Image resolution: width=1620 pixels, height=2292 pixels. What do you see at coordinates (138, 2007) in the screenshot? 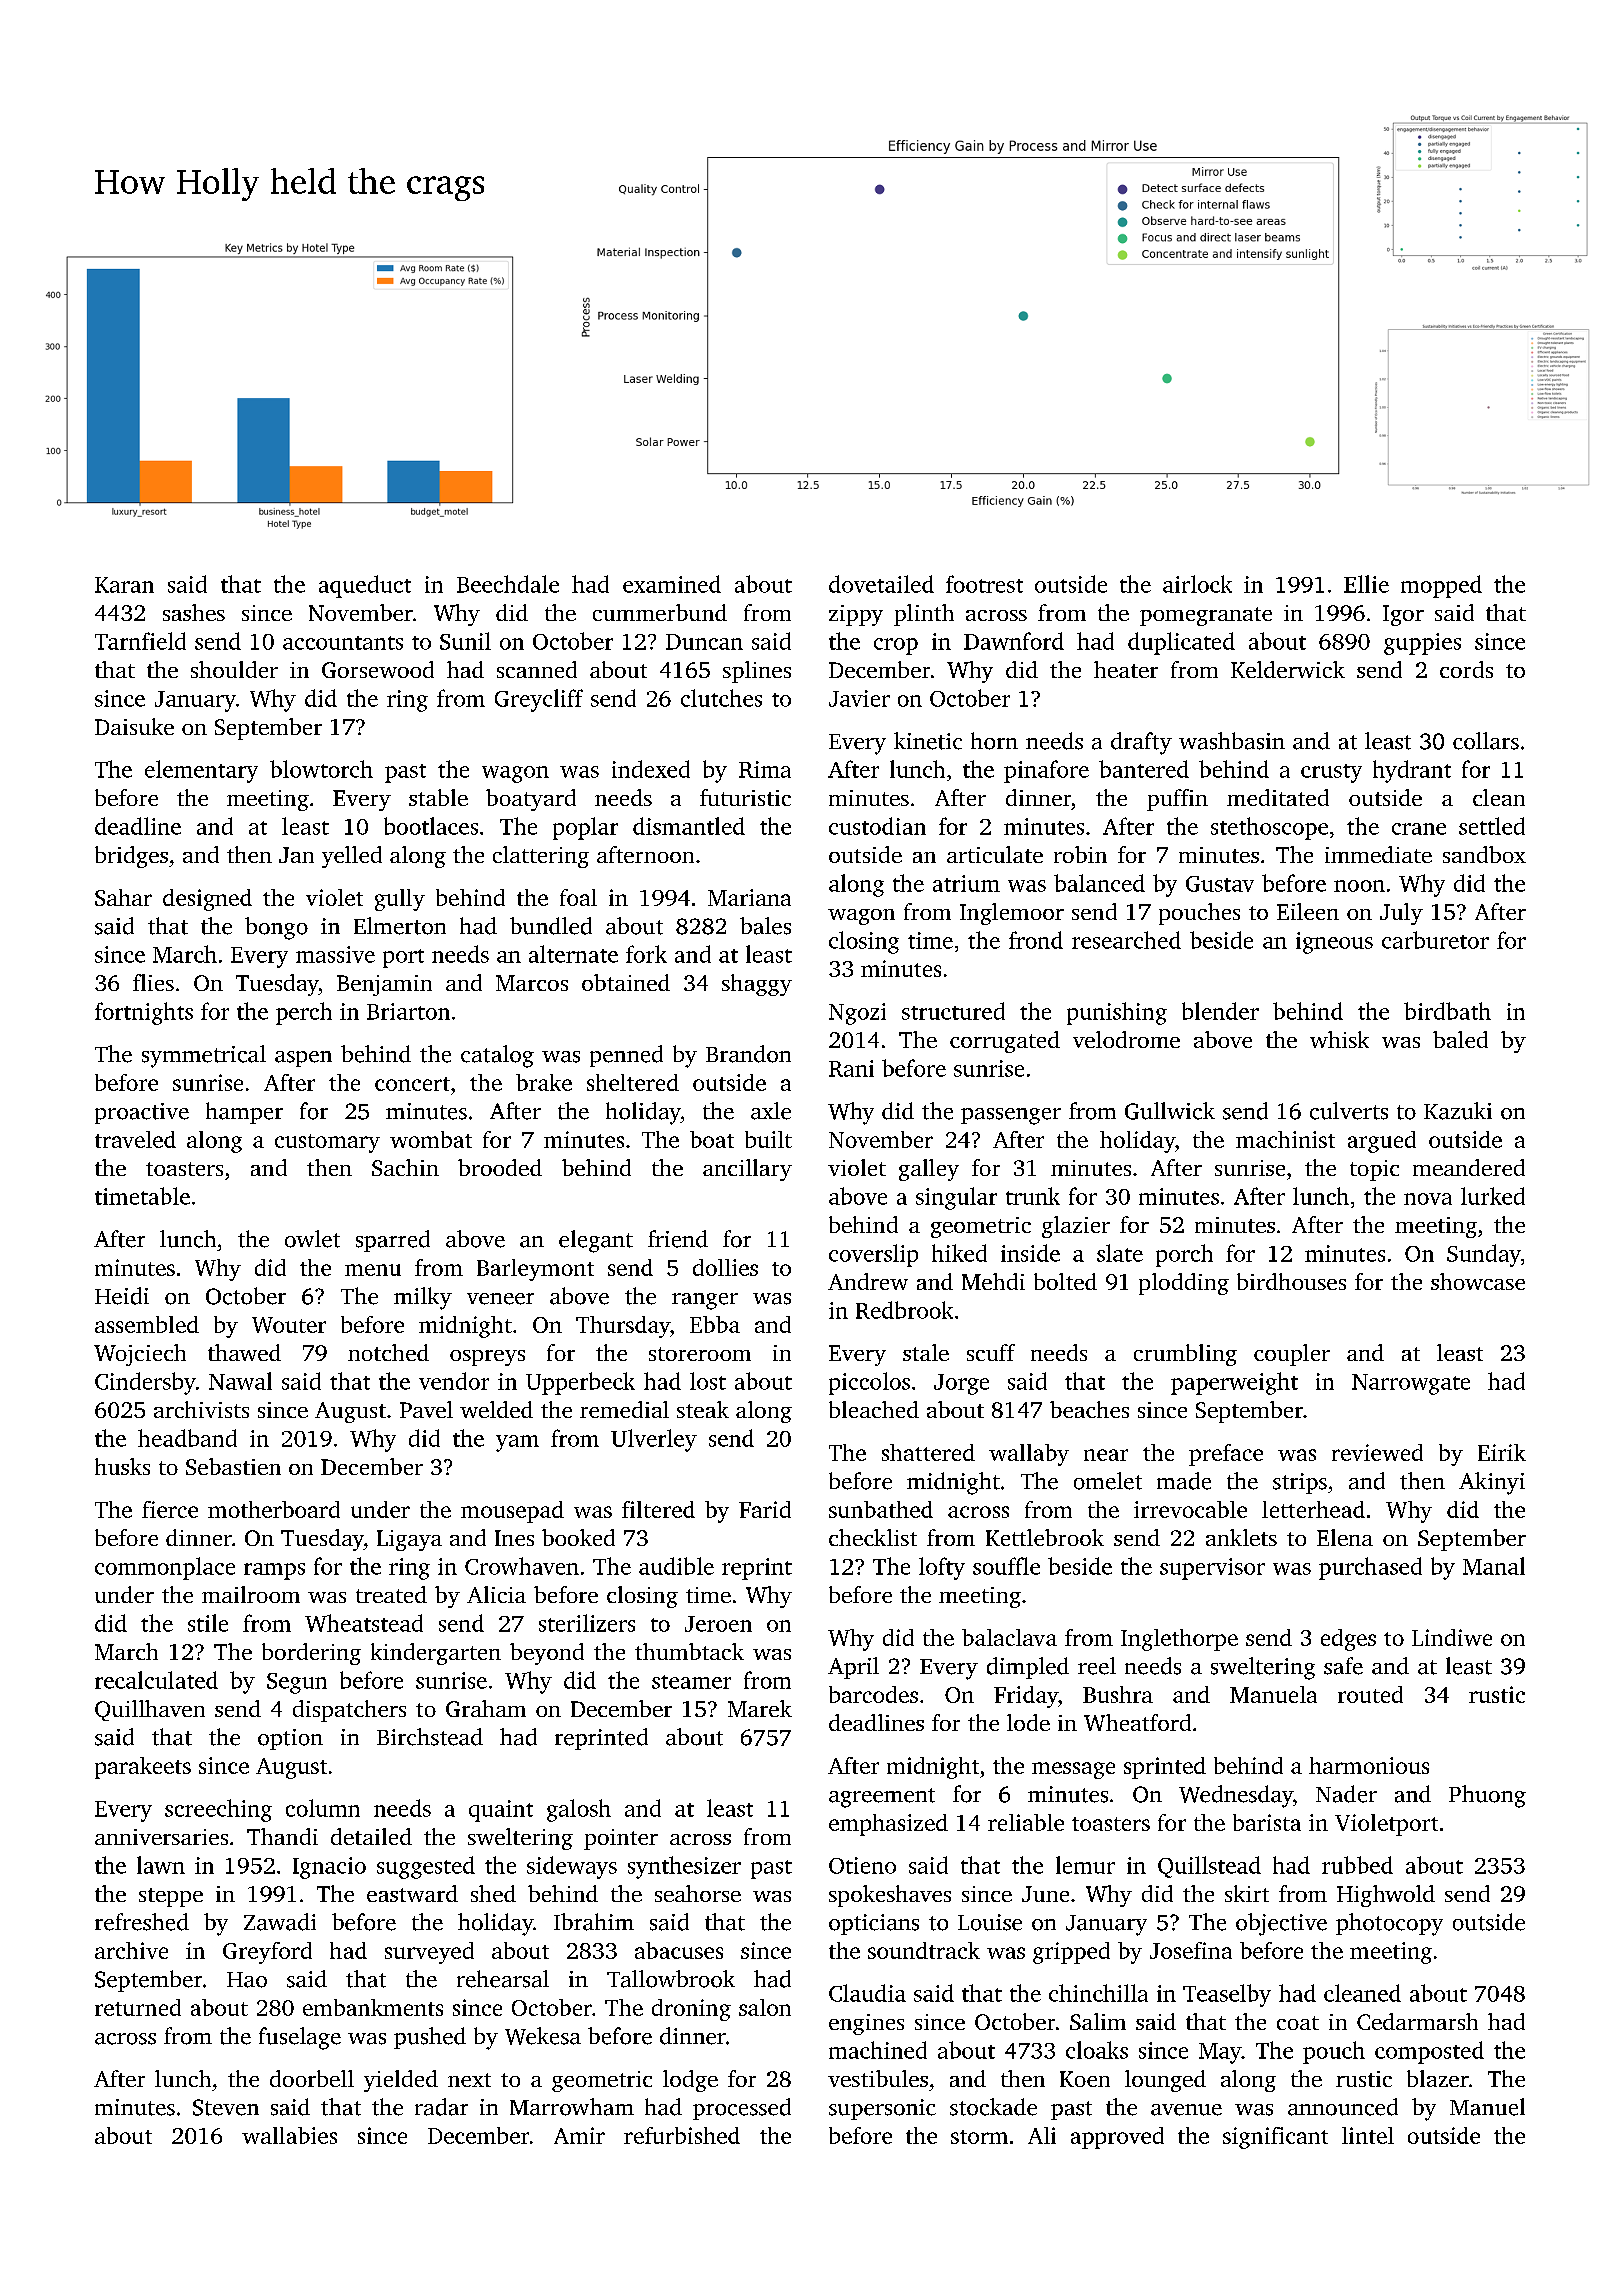
I see `returned` at bounding box center [138, 2007].
